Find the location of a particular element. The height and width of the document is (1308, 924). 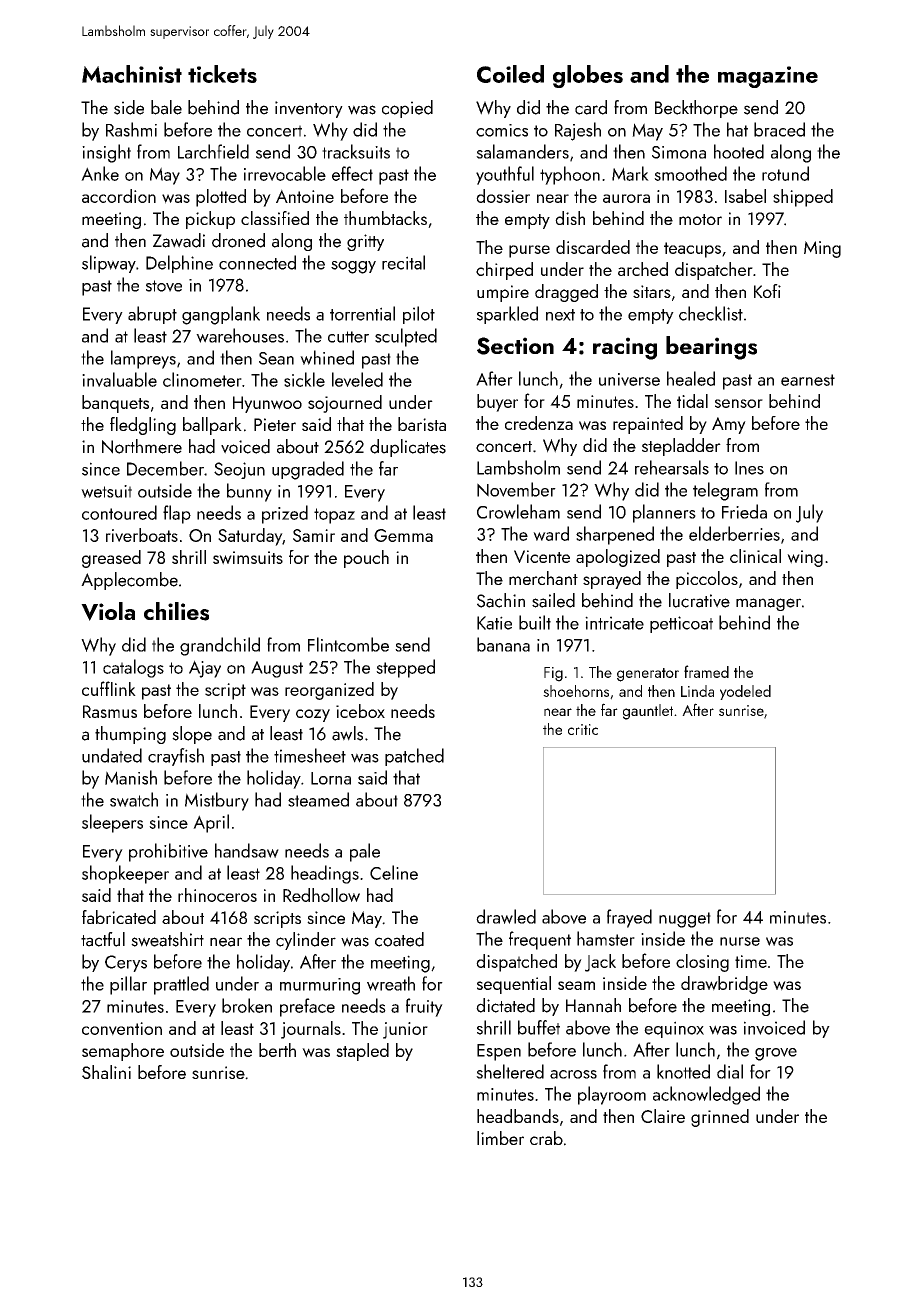

yodeled is located at coordinates (745, 692).
